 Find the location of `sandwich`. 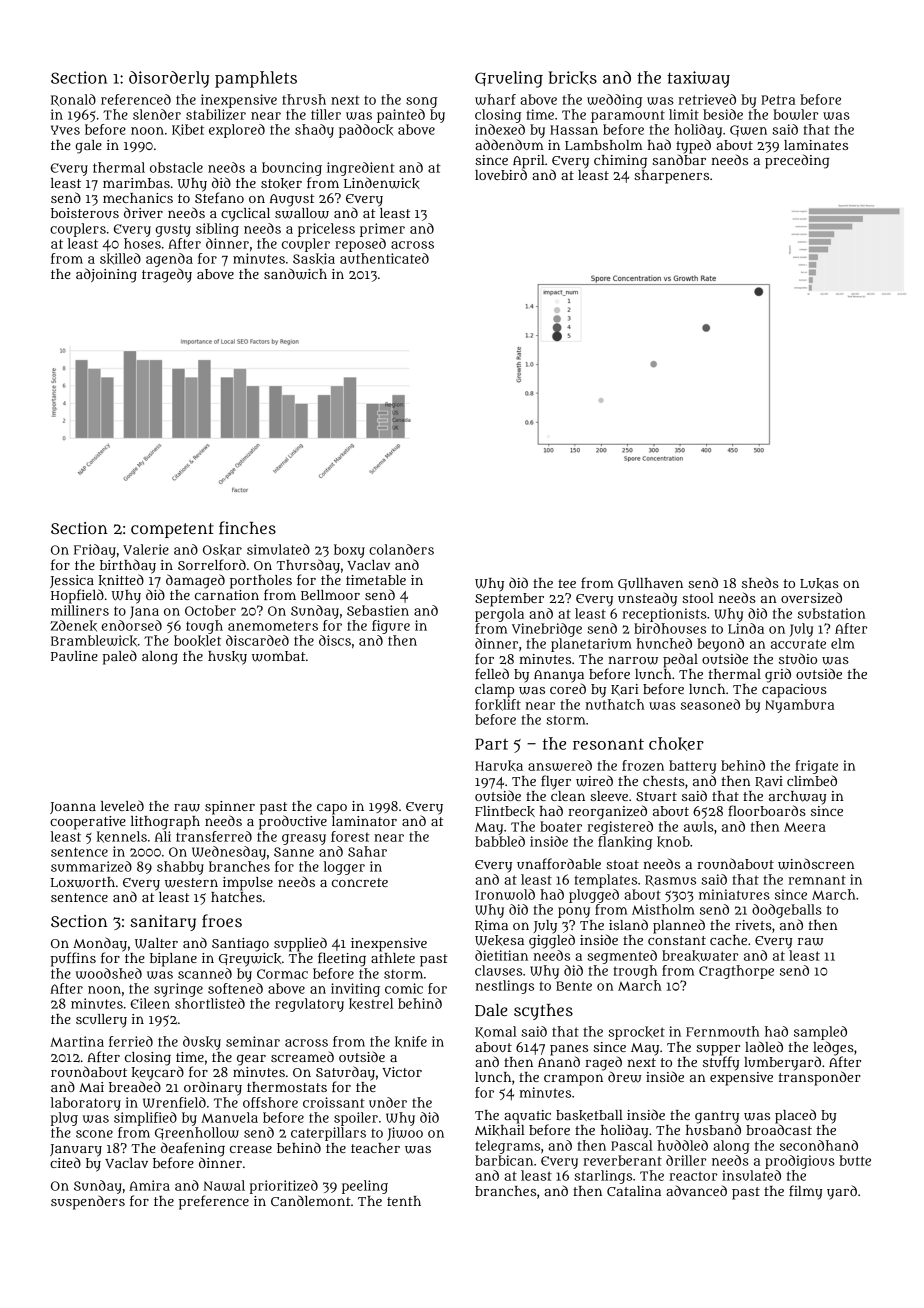

sandwich is located at coordinates (295, 274).
